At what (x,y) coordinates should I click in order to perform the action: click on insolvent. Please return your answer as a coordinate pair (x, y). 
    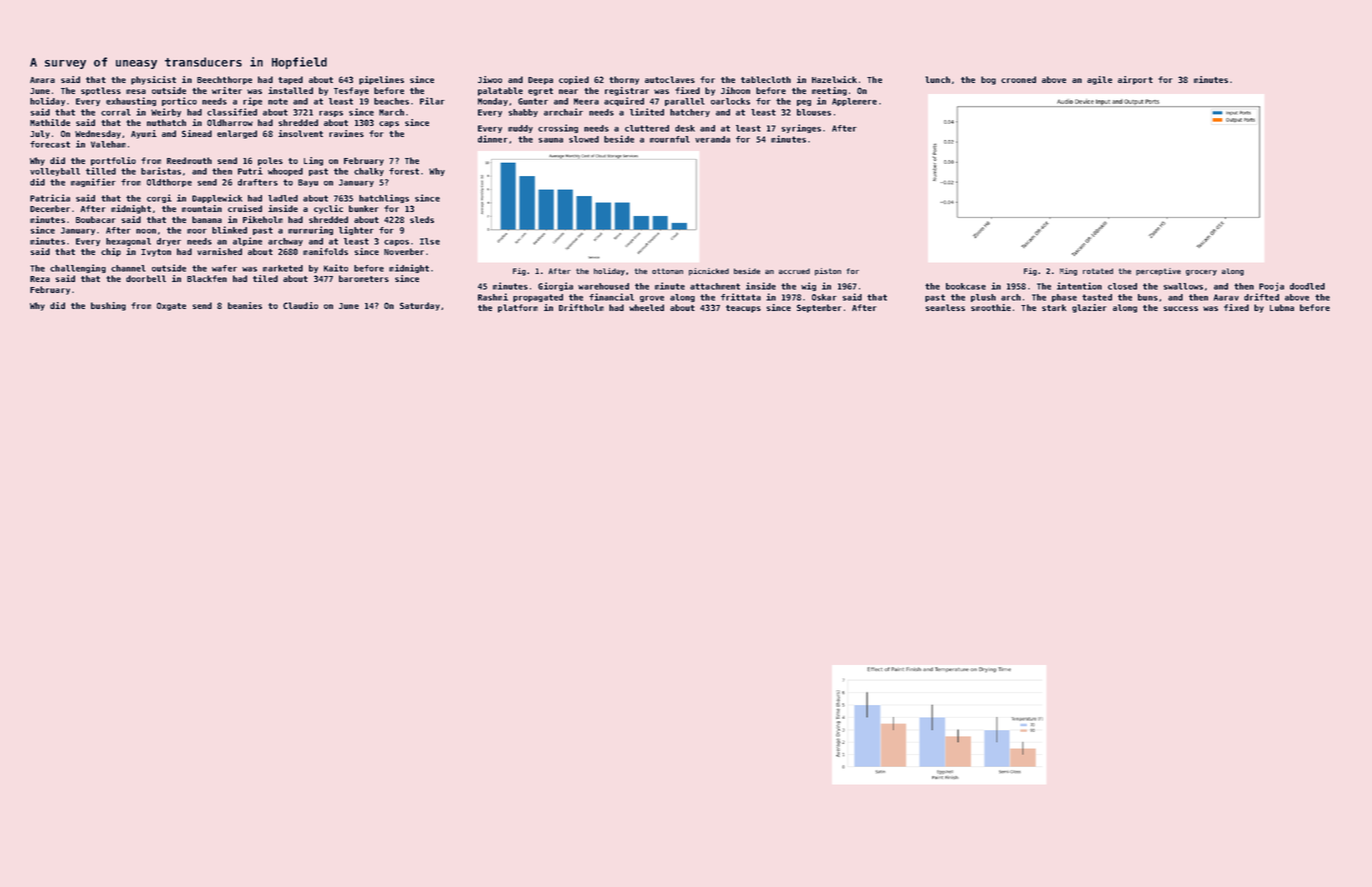
    Looking at the image, I should click on (300, 133).
